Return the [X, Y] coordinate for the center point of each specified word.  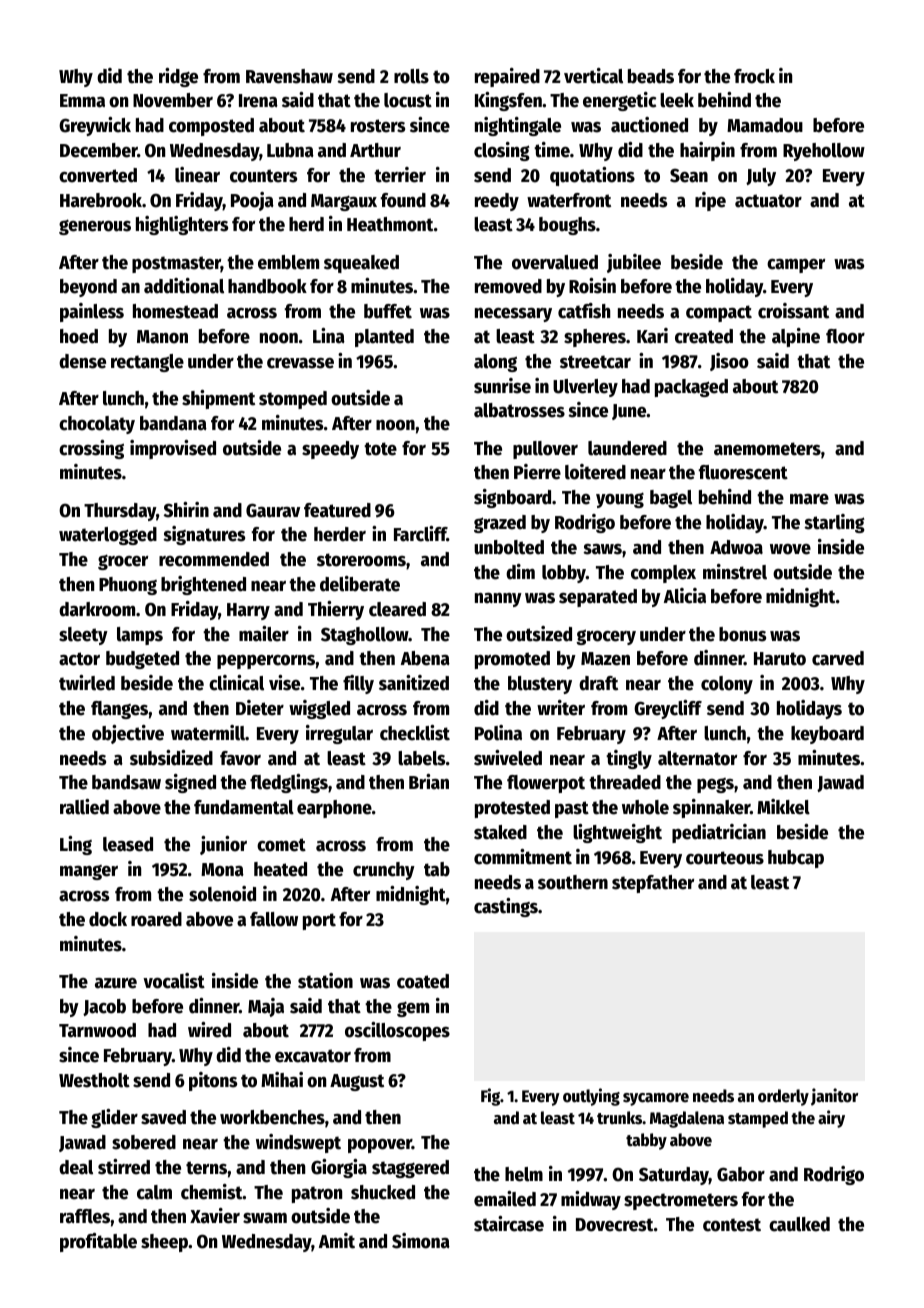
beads [651, 76]
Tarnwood [97, 1030]
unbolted [509, 547]
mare [809, 499]
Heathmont [390, 224]
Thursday [120, 512]
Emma [82, 101]
